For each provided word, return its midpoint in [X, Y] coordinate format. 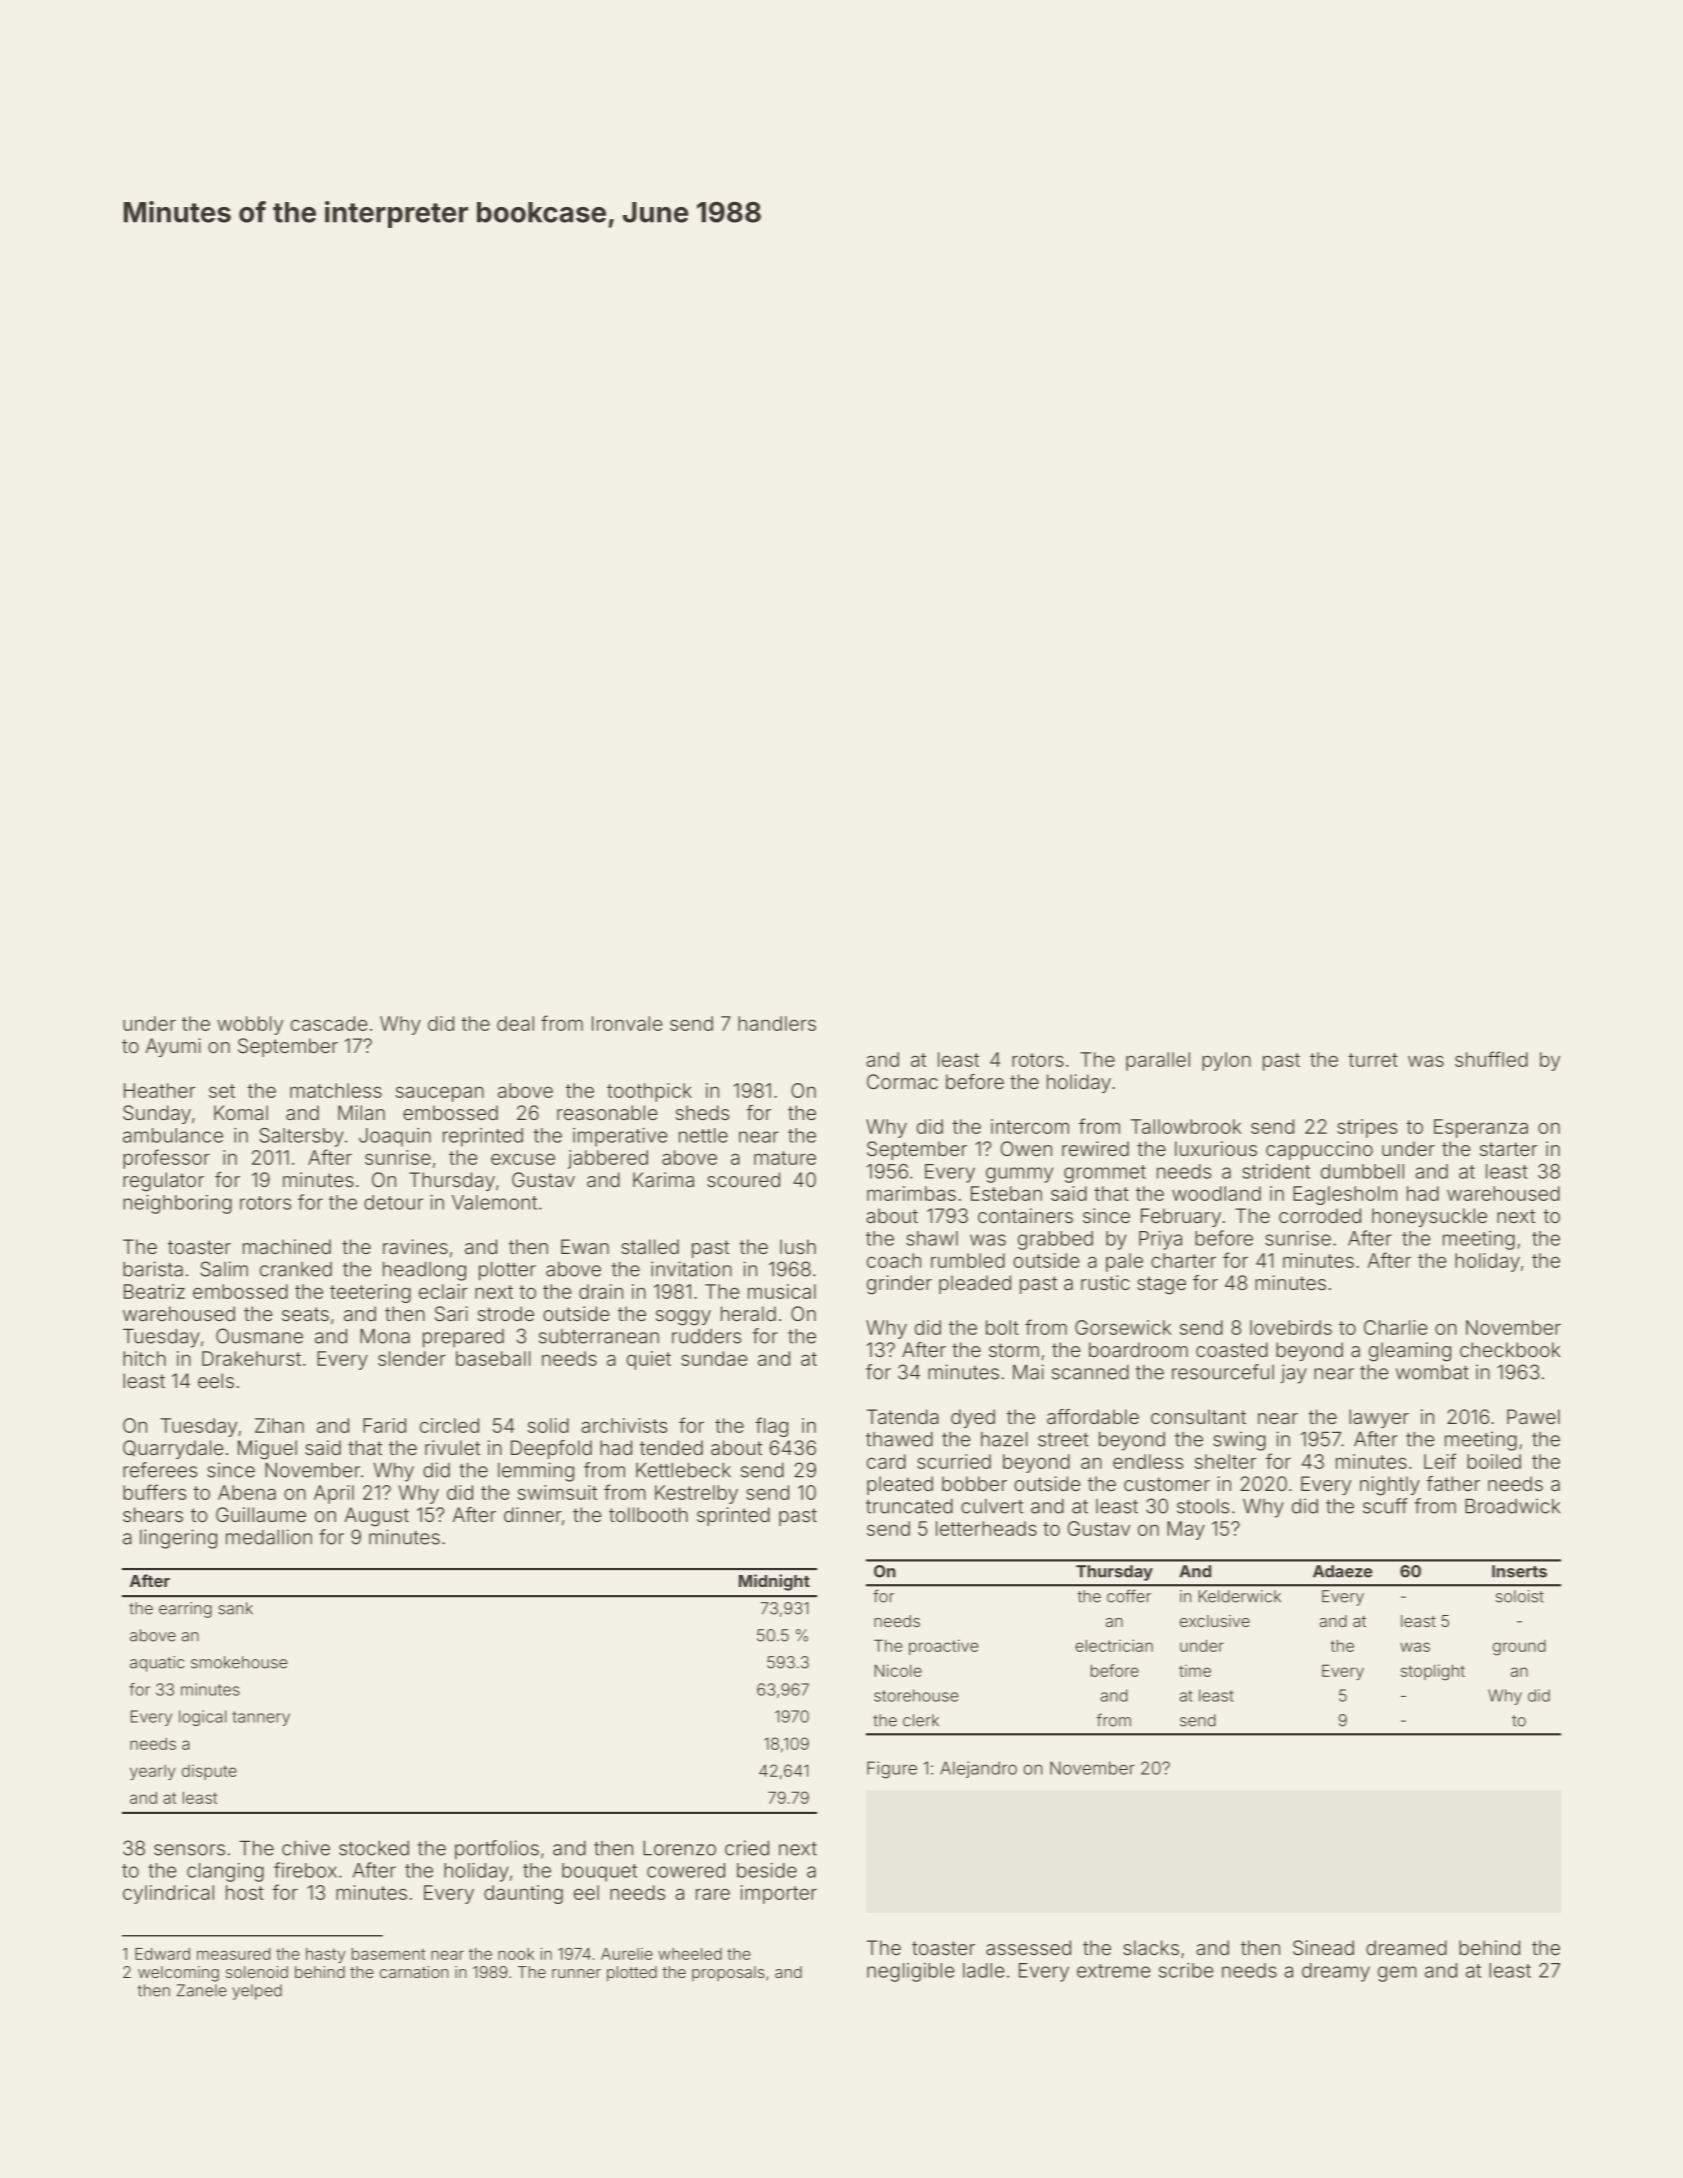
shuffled [1491, 1059]
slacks [1151, 1947]
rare [713, 1894]
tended [671, 1447]
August [376, 1517]
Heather [159, 1090]
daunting [523, 1894]
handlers [777, 1023]
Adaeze [1342, 1571]
